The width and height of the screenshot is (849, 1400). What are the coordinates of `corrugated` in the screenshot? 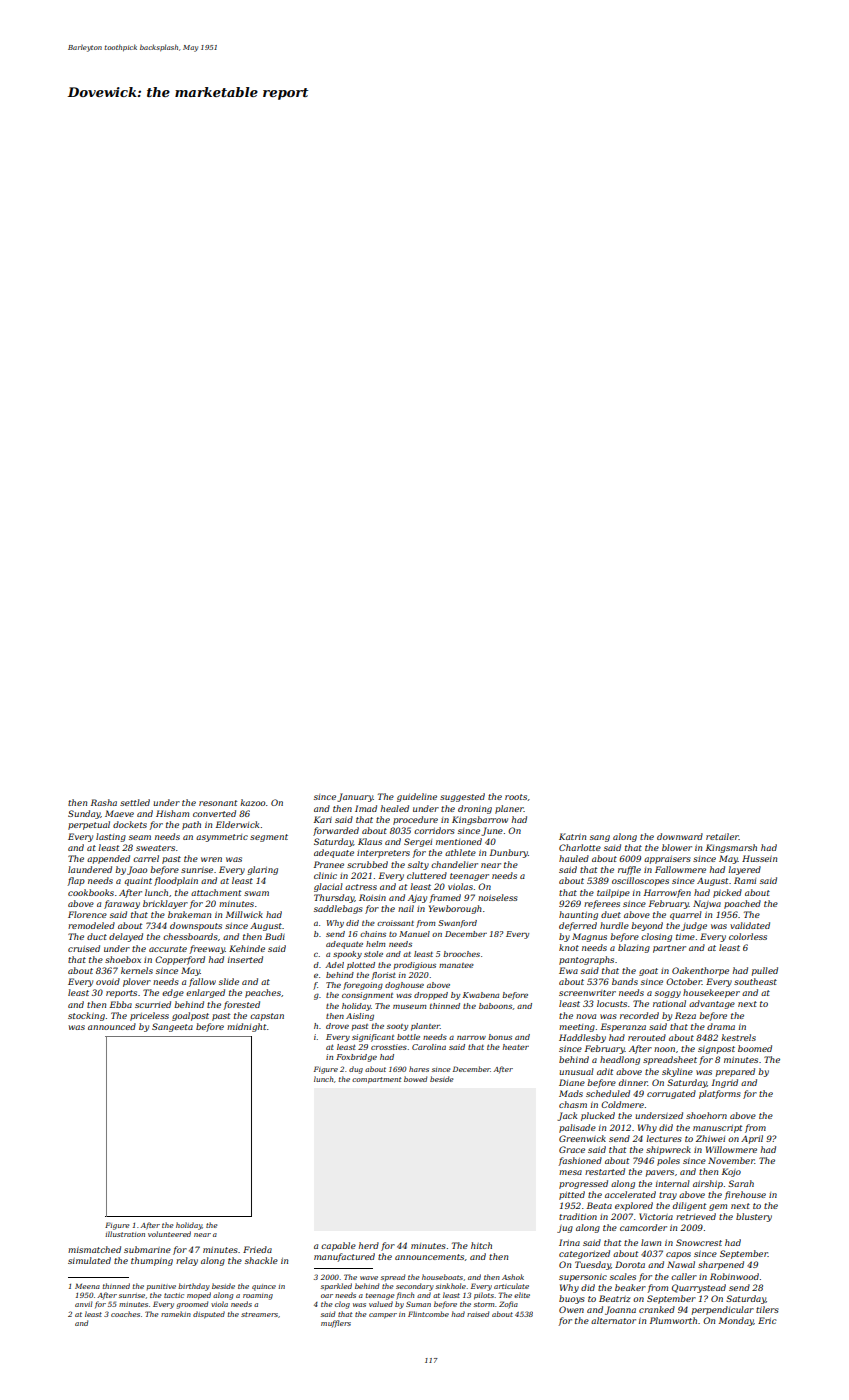 It's located at (671, 1094).
